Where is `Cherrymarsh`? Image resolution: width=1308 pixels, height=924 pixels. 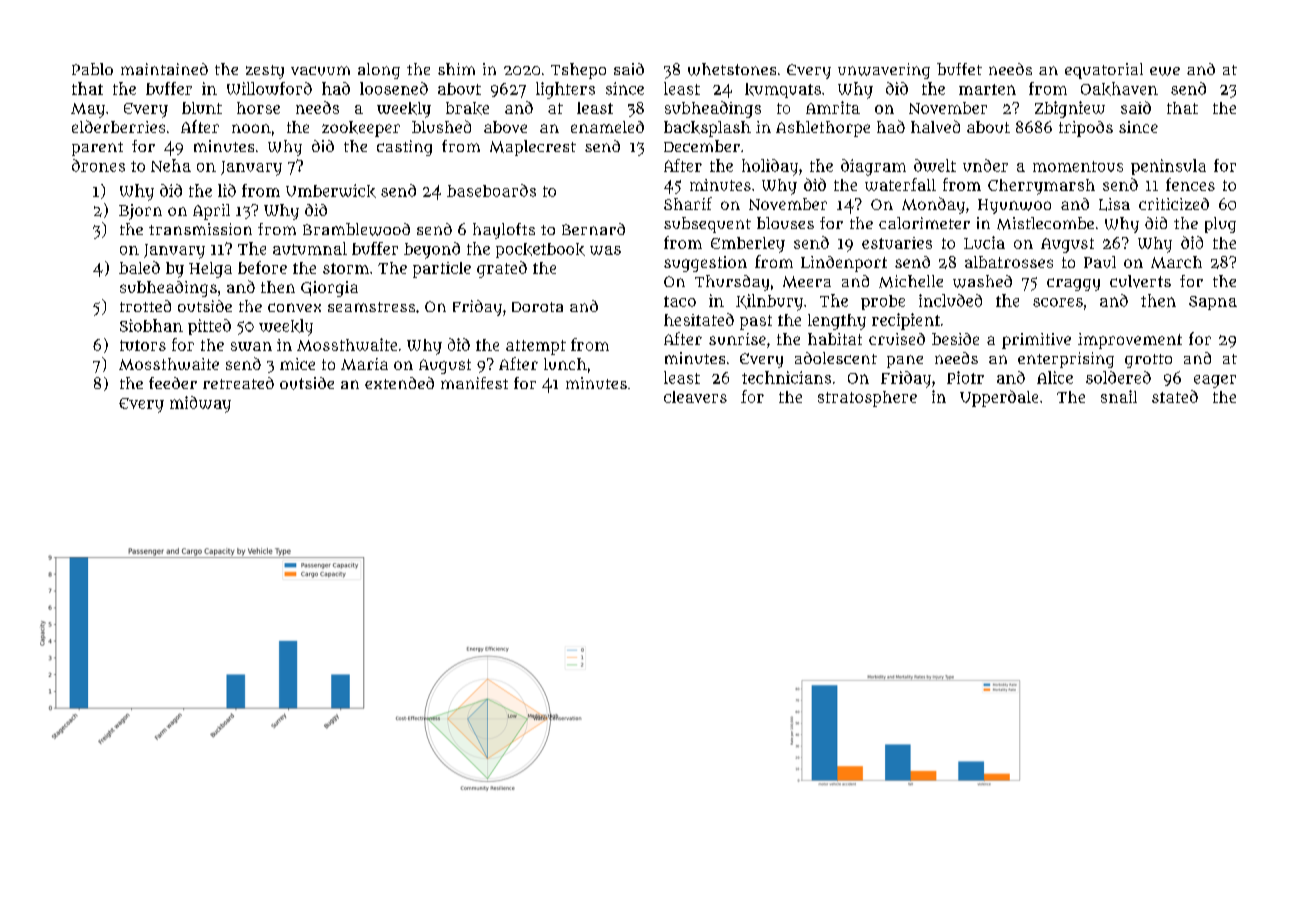 Cherrymarsh is located at coordinates (1041, 187).
